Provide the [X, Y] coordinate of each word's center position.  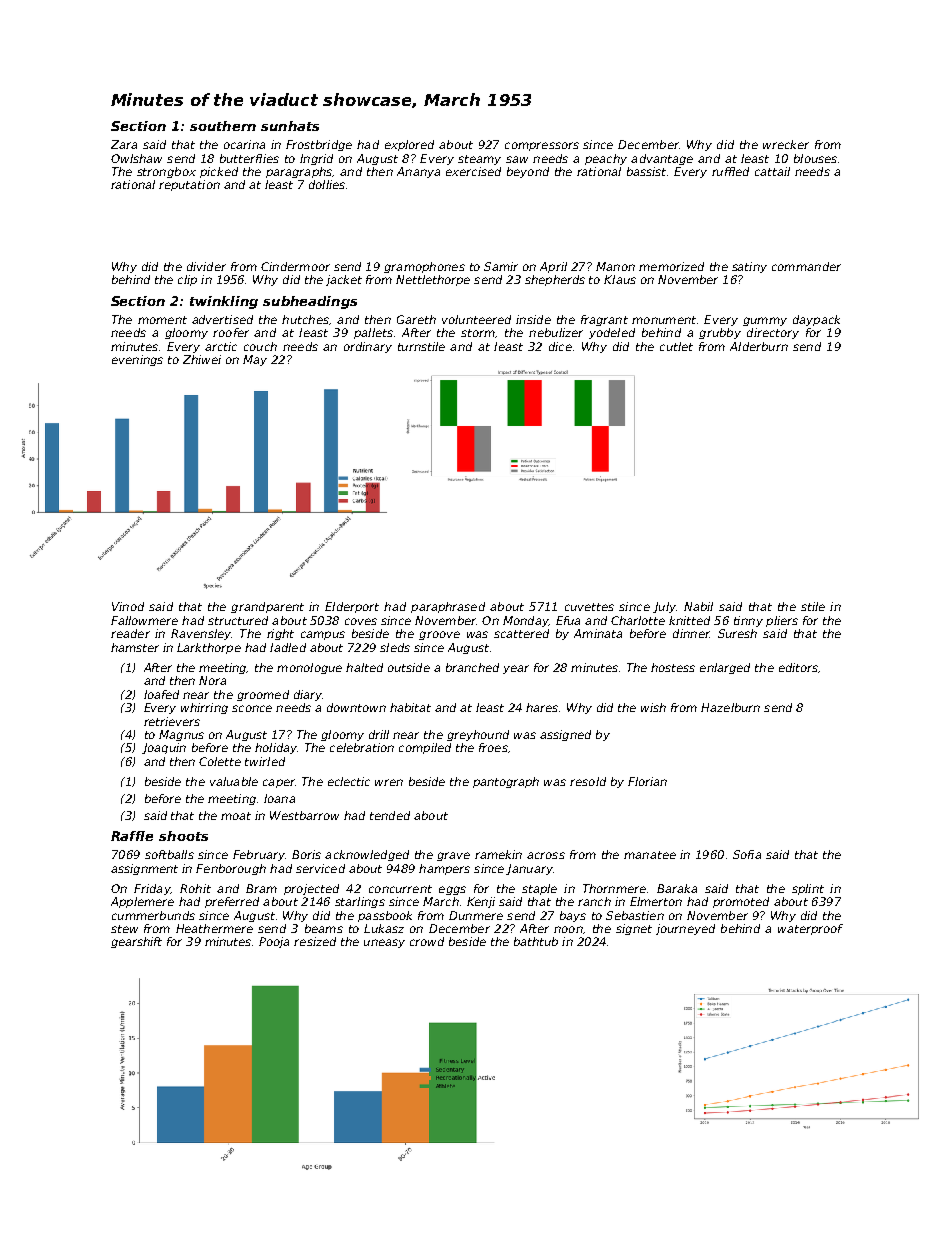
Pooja [274, 942]
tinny [748, 621]
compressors [542, 146]
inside [533, 319]
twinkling [224, 302]
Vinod [128, 606]
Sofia [747, 854]
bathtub [536, 941]
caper [279, 783]
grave [453, 856]
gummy [765, 321]
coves [361, 621]
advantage [662, 159]
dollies [327, 184]
